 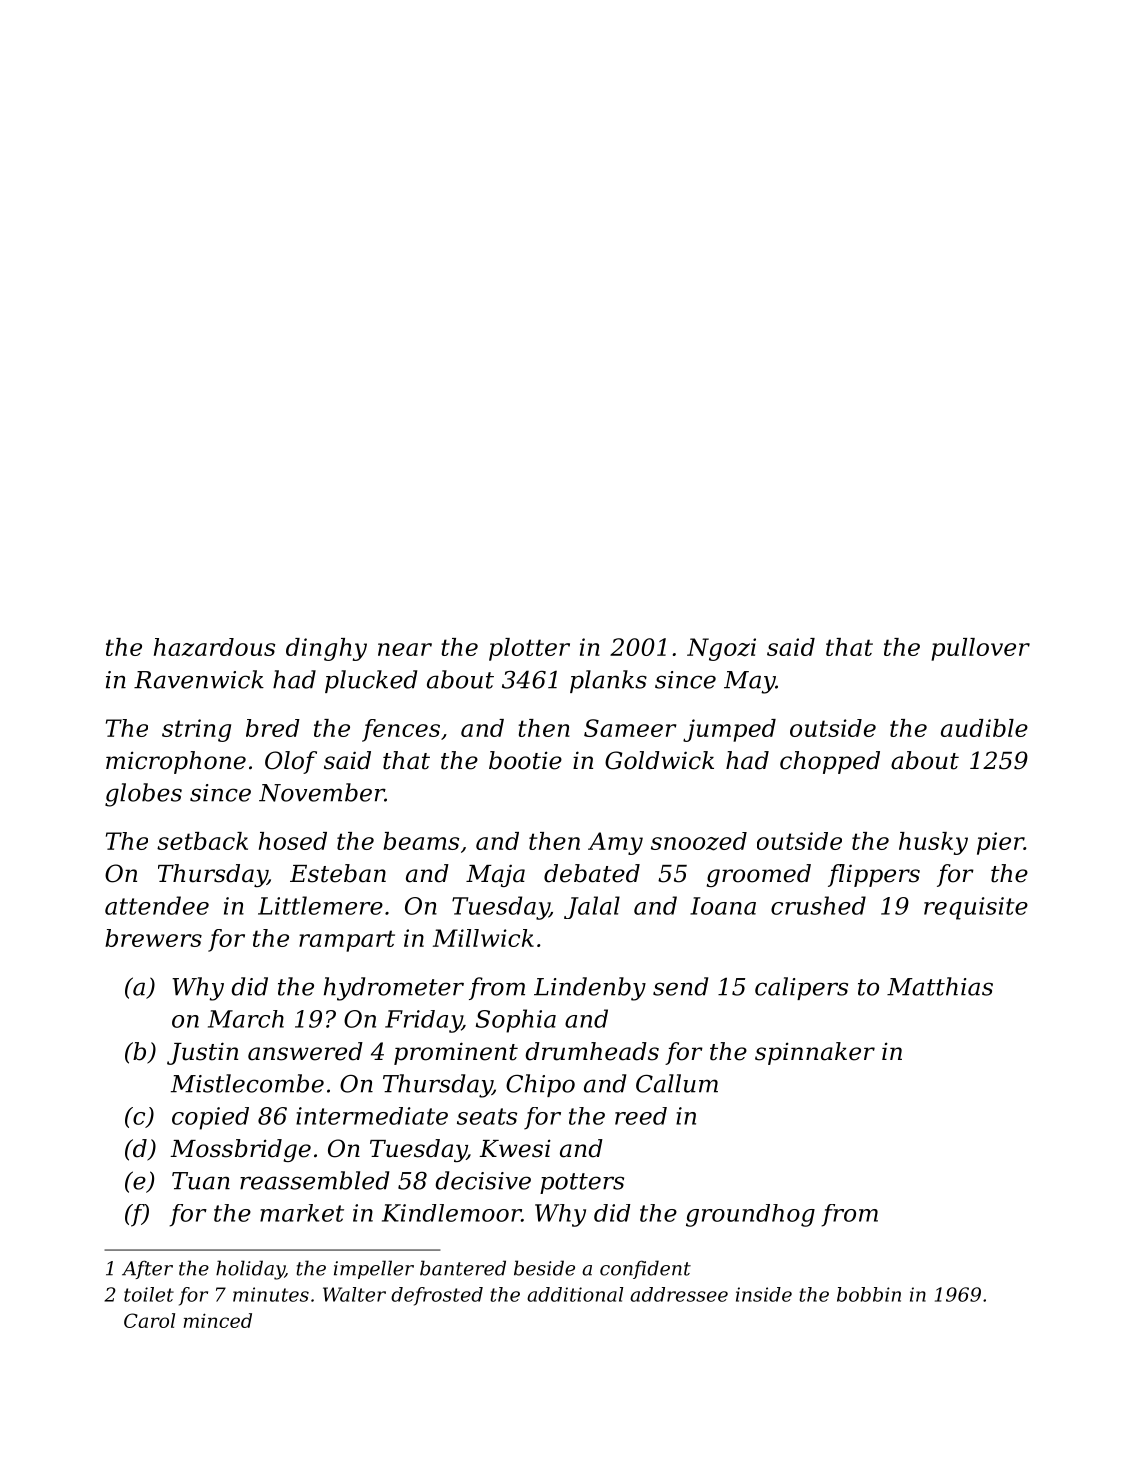 I want to click on hazardous, so click(x=214, y=647).
